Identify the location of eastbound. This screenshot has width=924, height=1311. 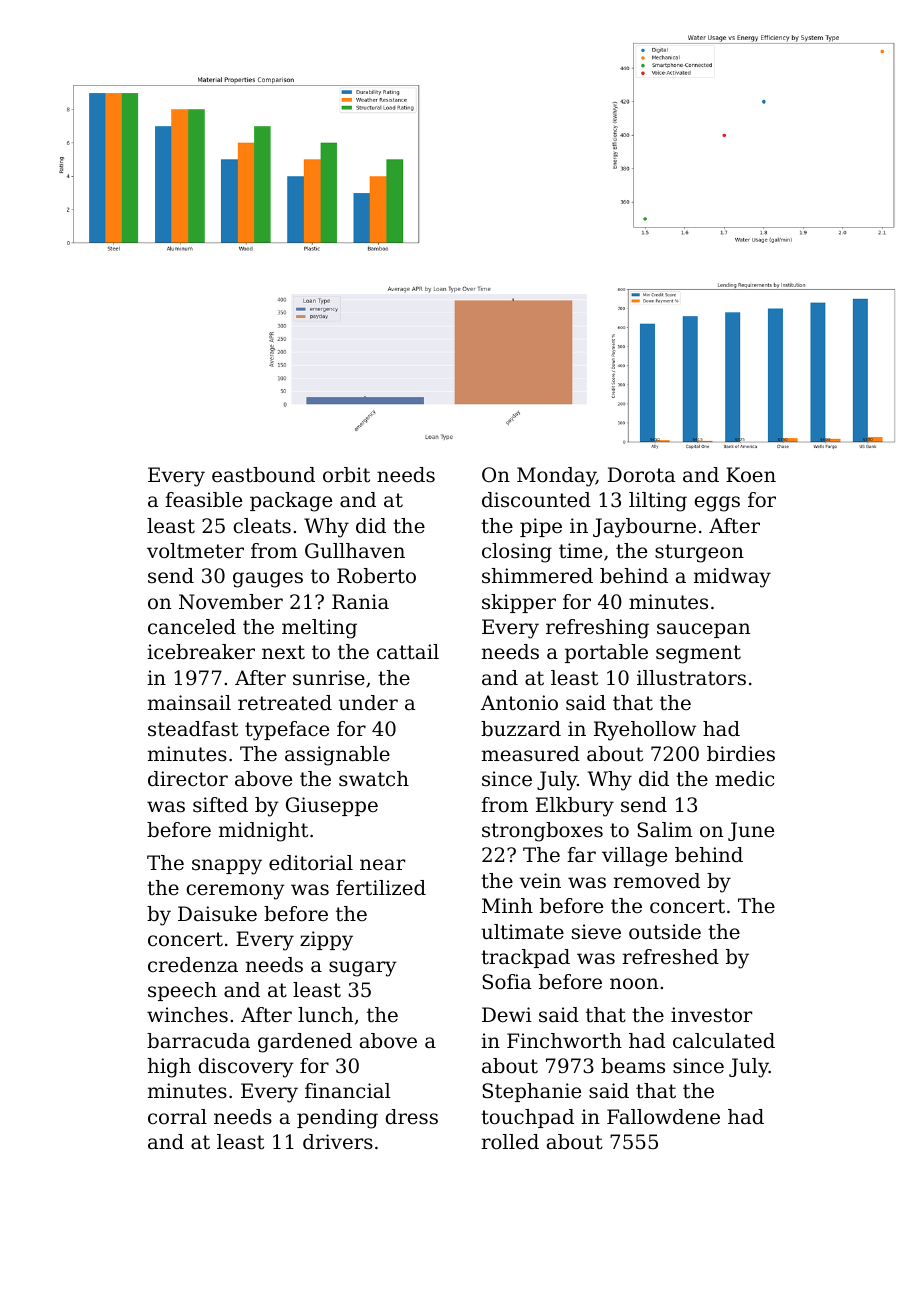
(263, 475).
